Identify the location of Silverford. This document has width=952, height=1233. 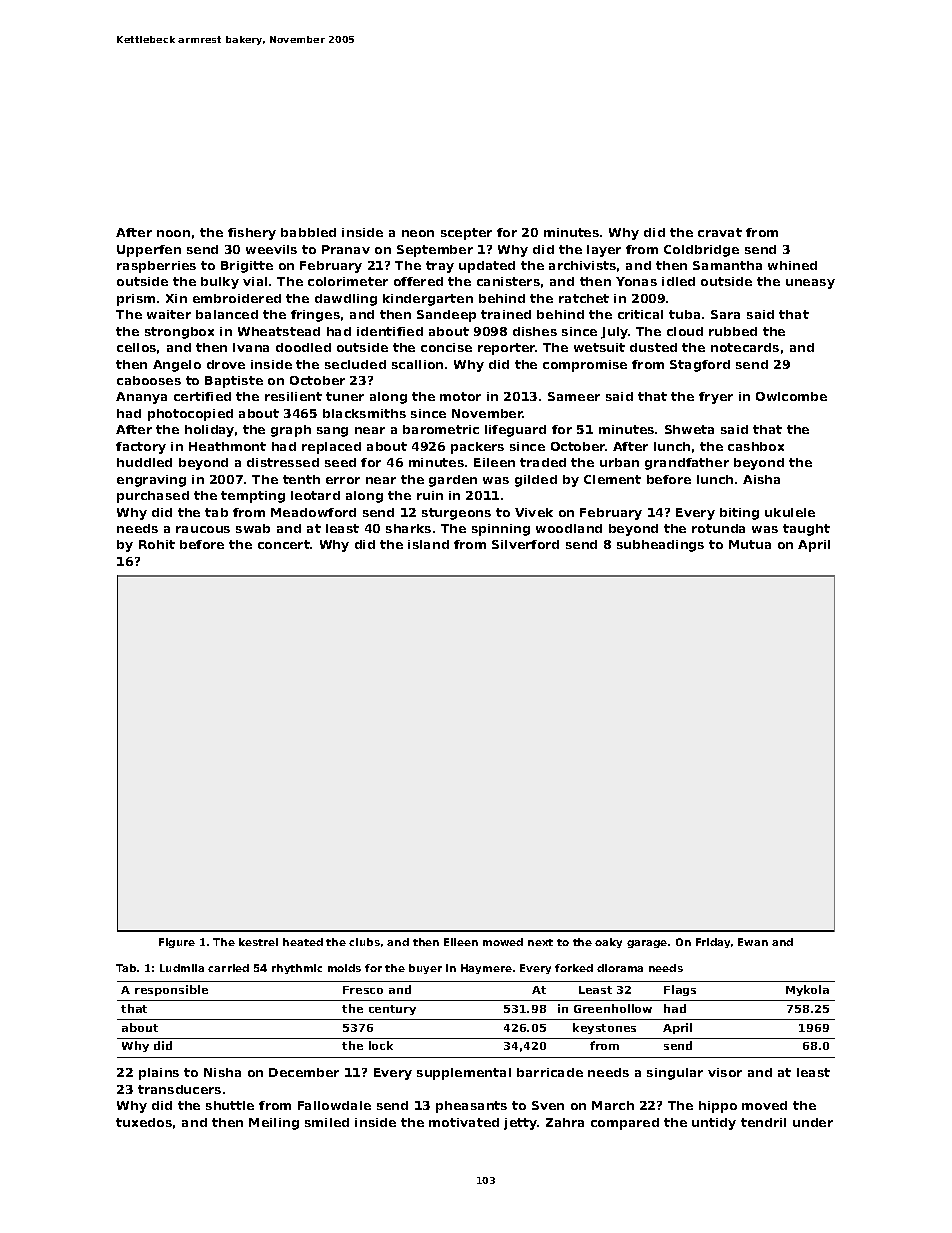
(525, 544).
